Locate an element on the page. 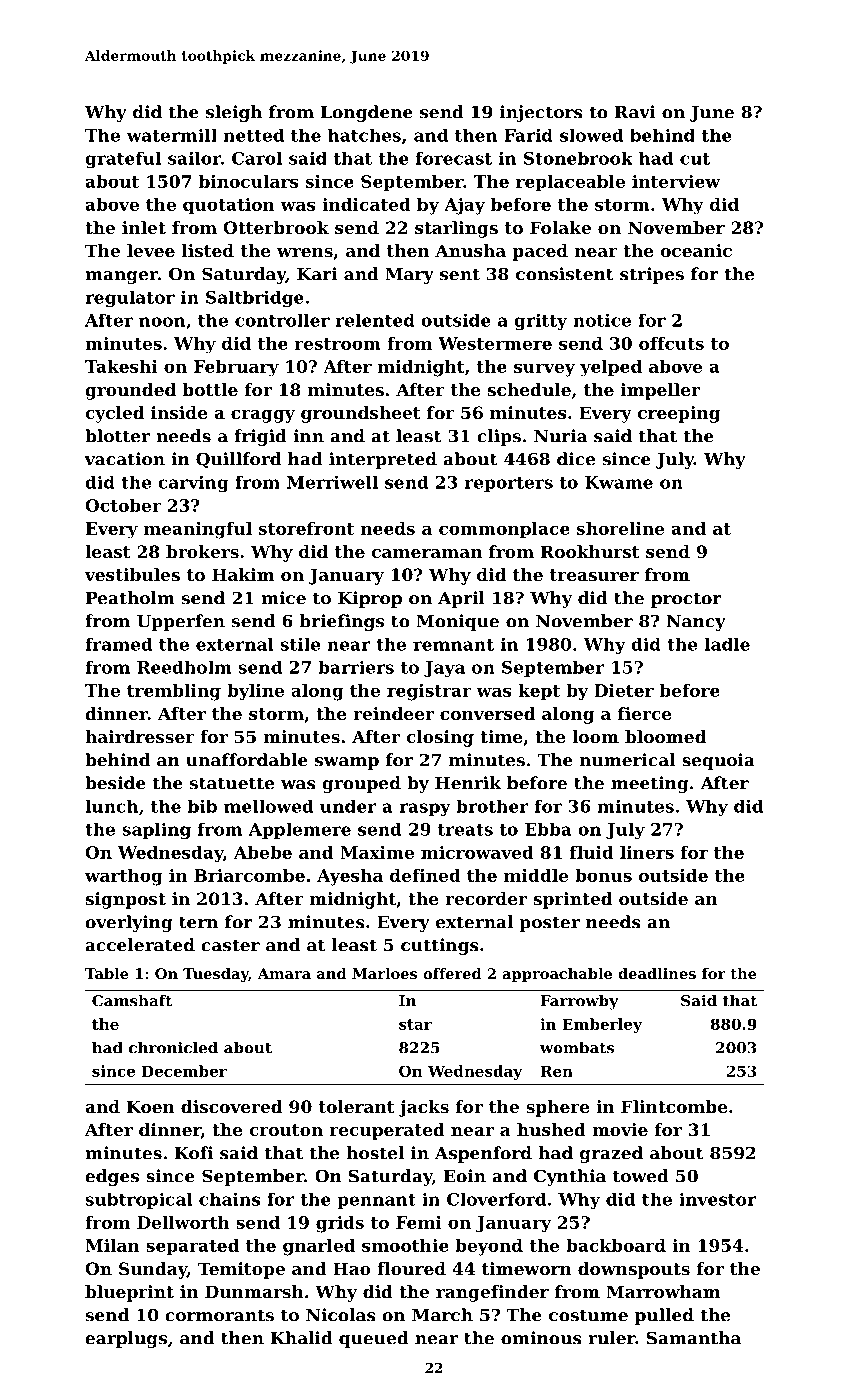 This document has height=1400, width=849. binoculars is located at coordinates (249, 181).
